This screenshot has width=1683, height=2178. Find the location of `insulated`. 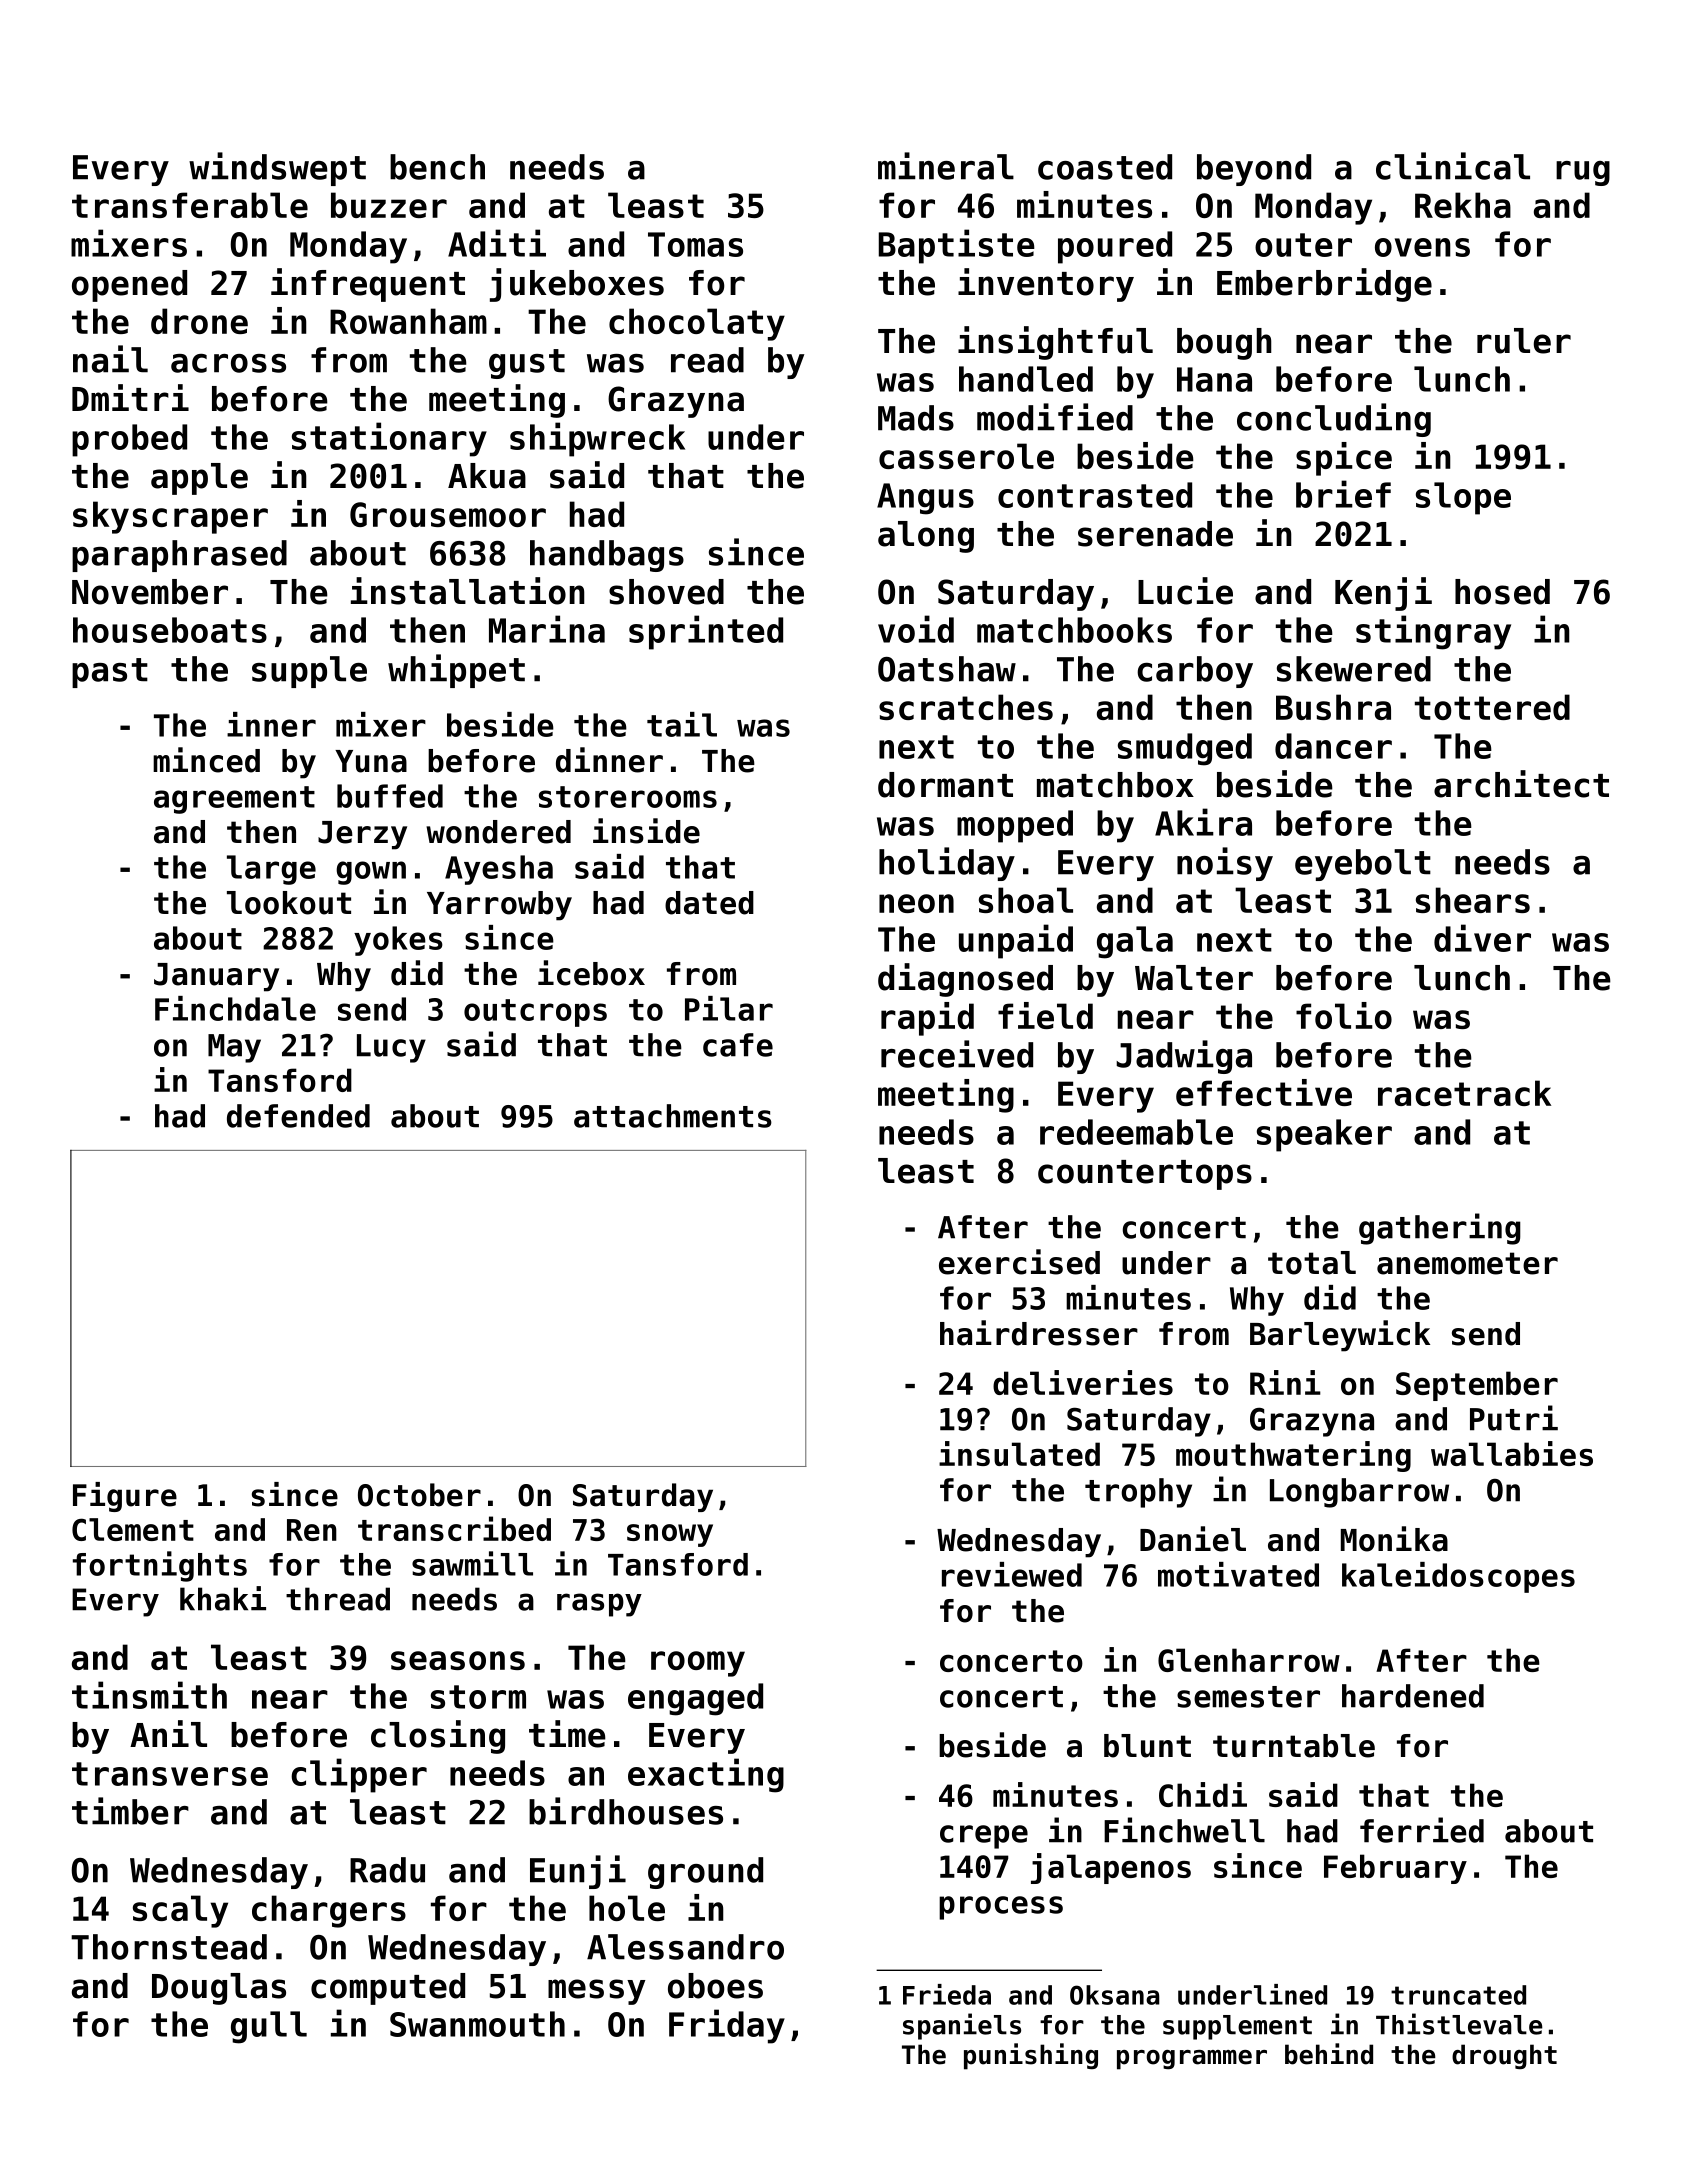

insulated is located at coordinates (1019, 1453).
